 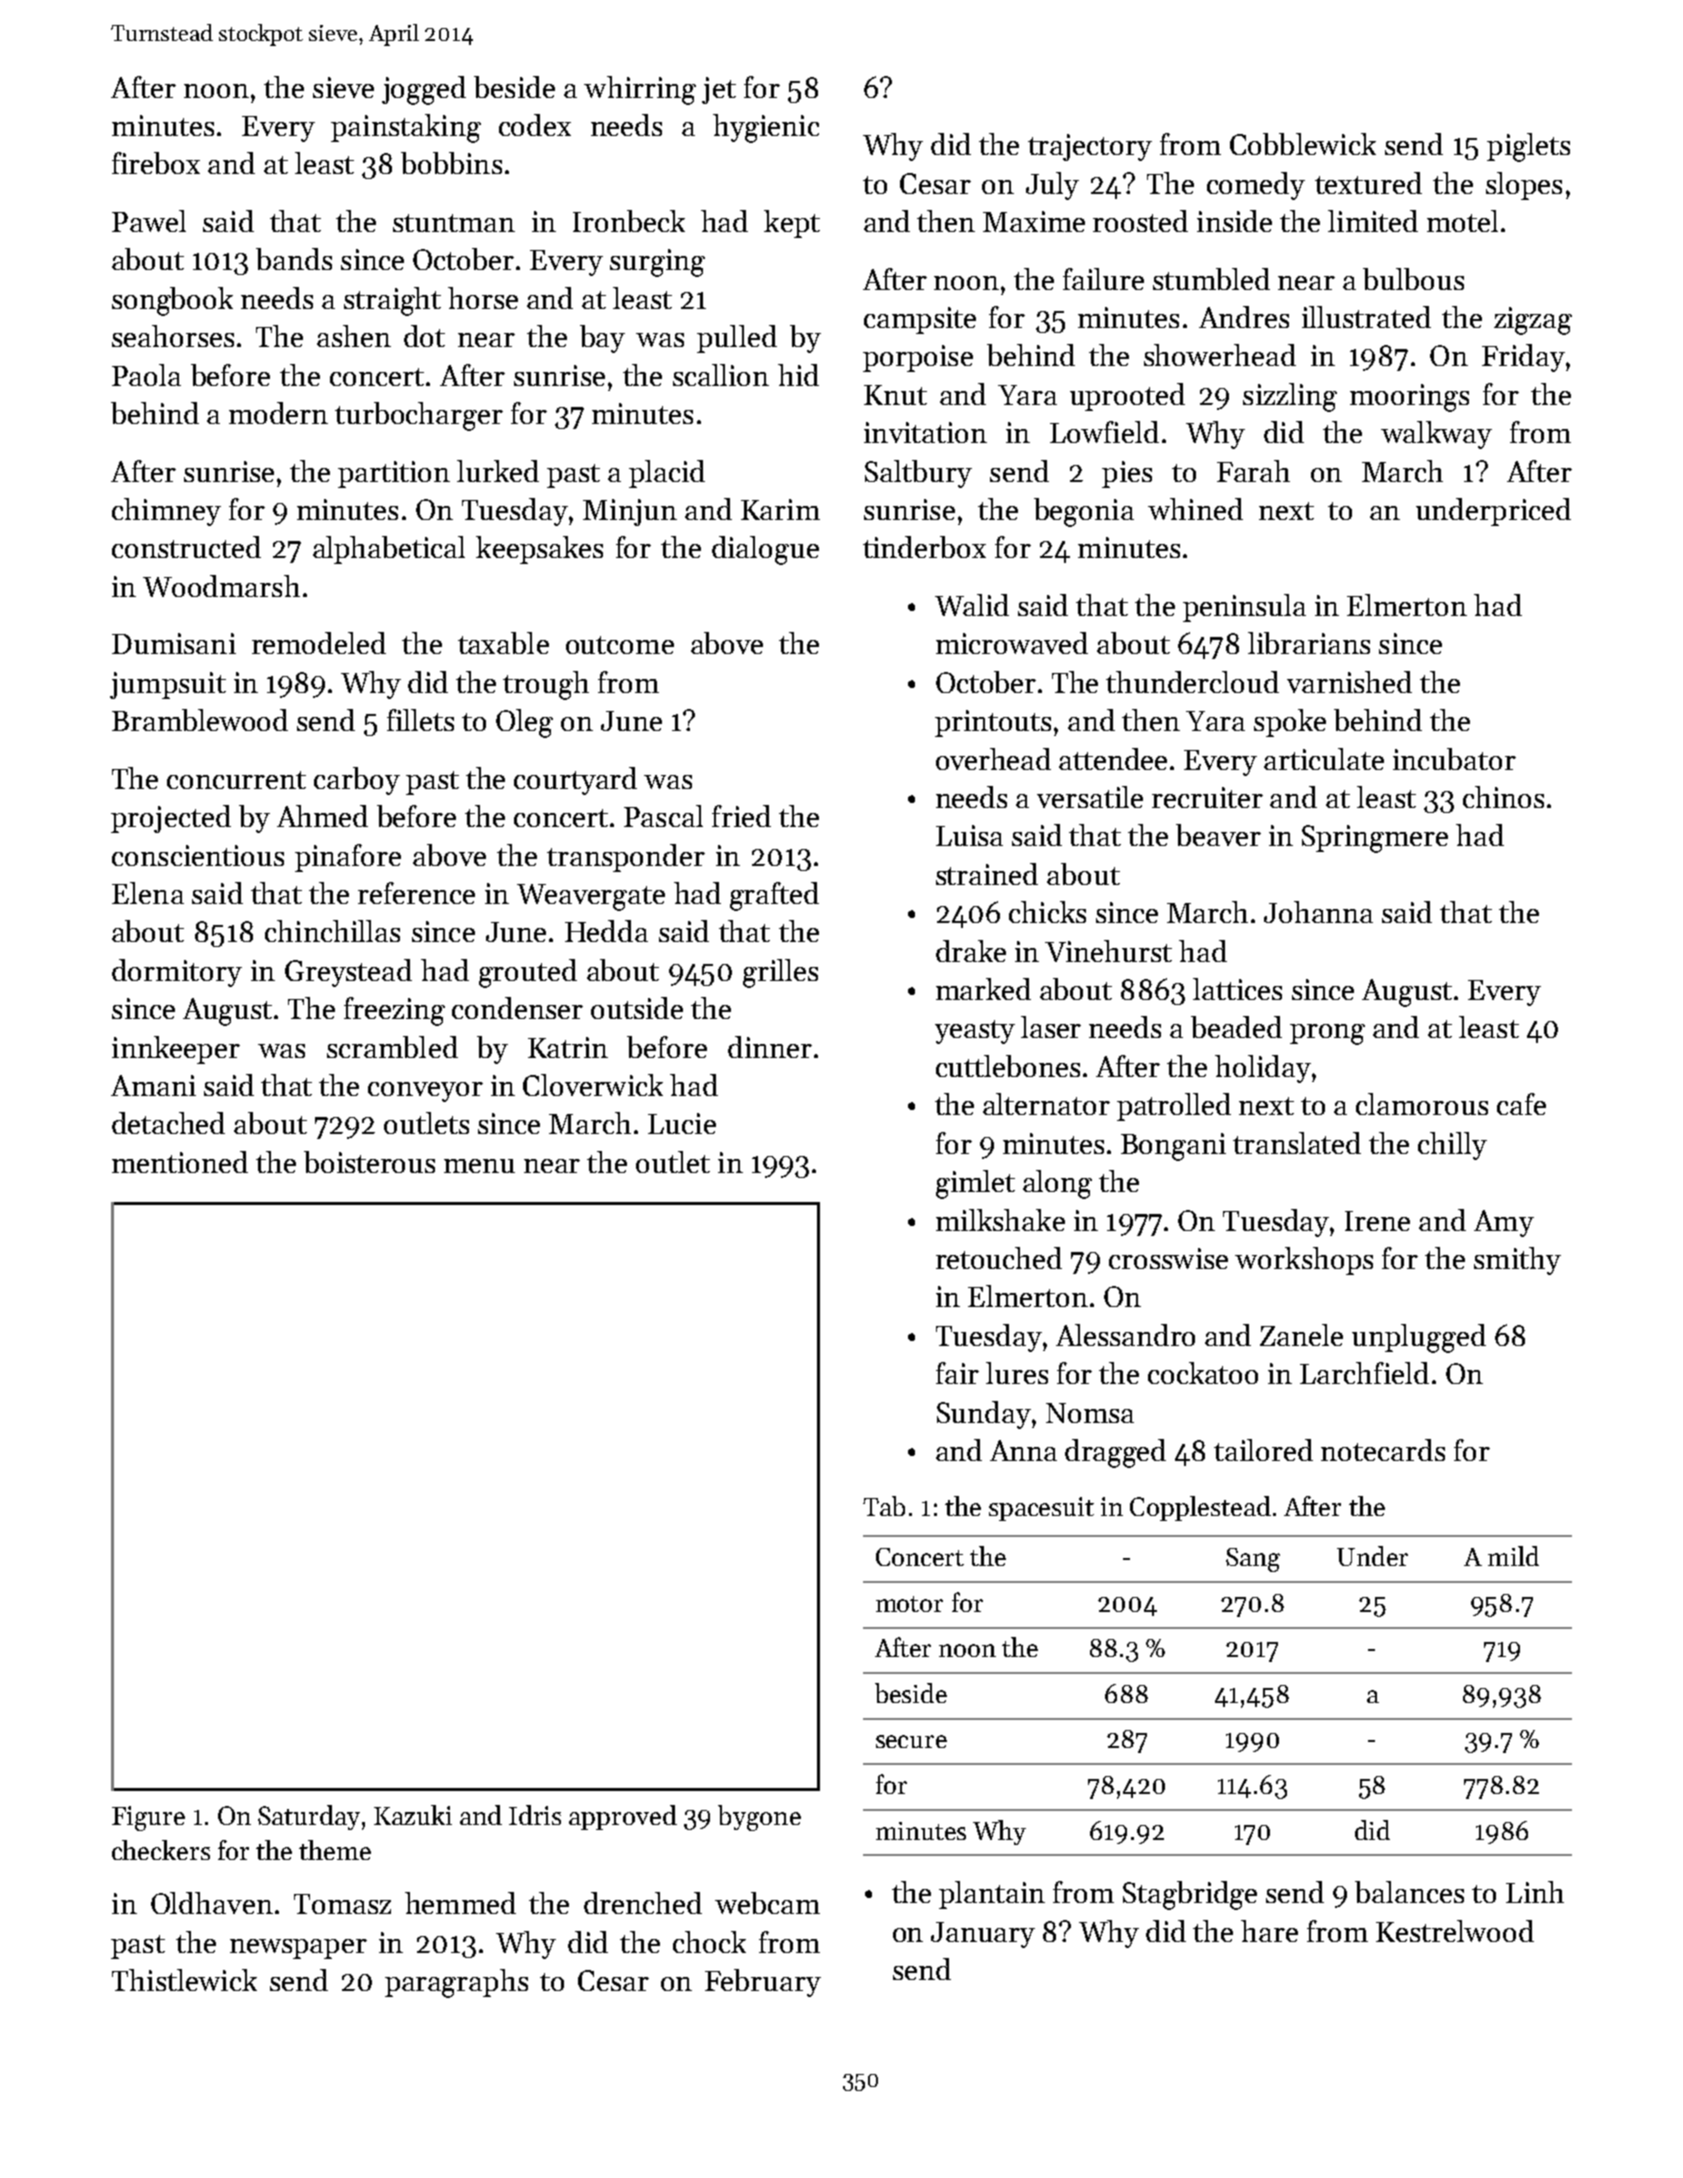 I want to click on boisterous, so click(x=369, y=1162).
